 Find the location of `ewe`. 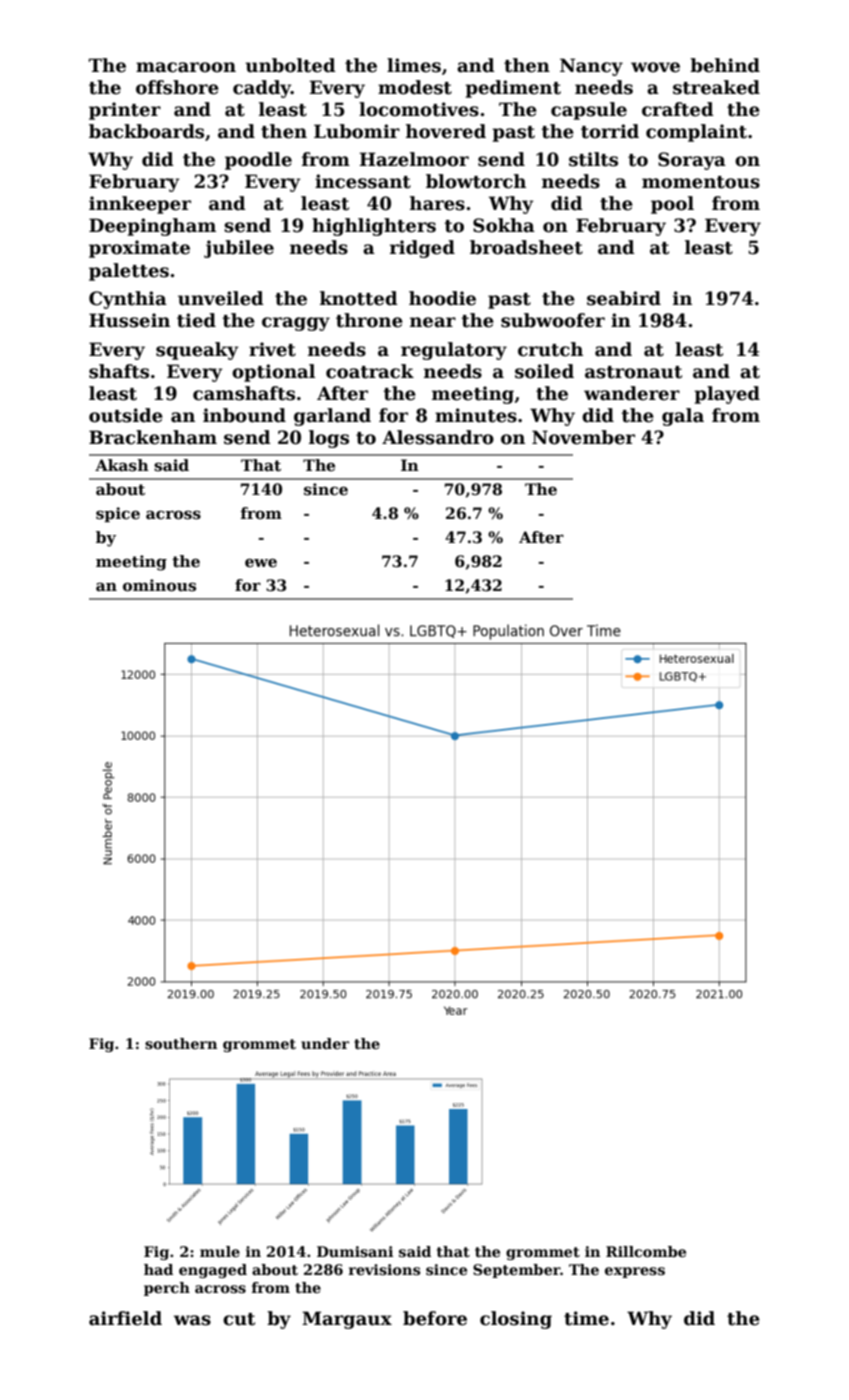

ewe is located at coordinates (261, 563).
